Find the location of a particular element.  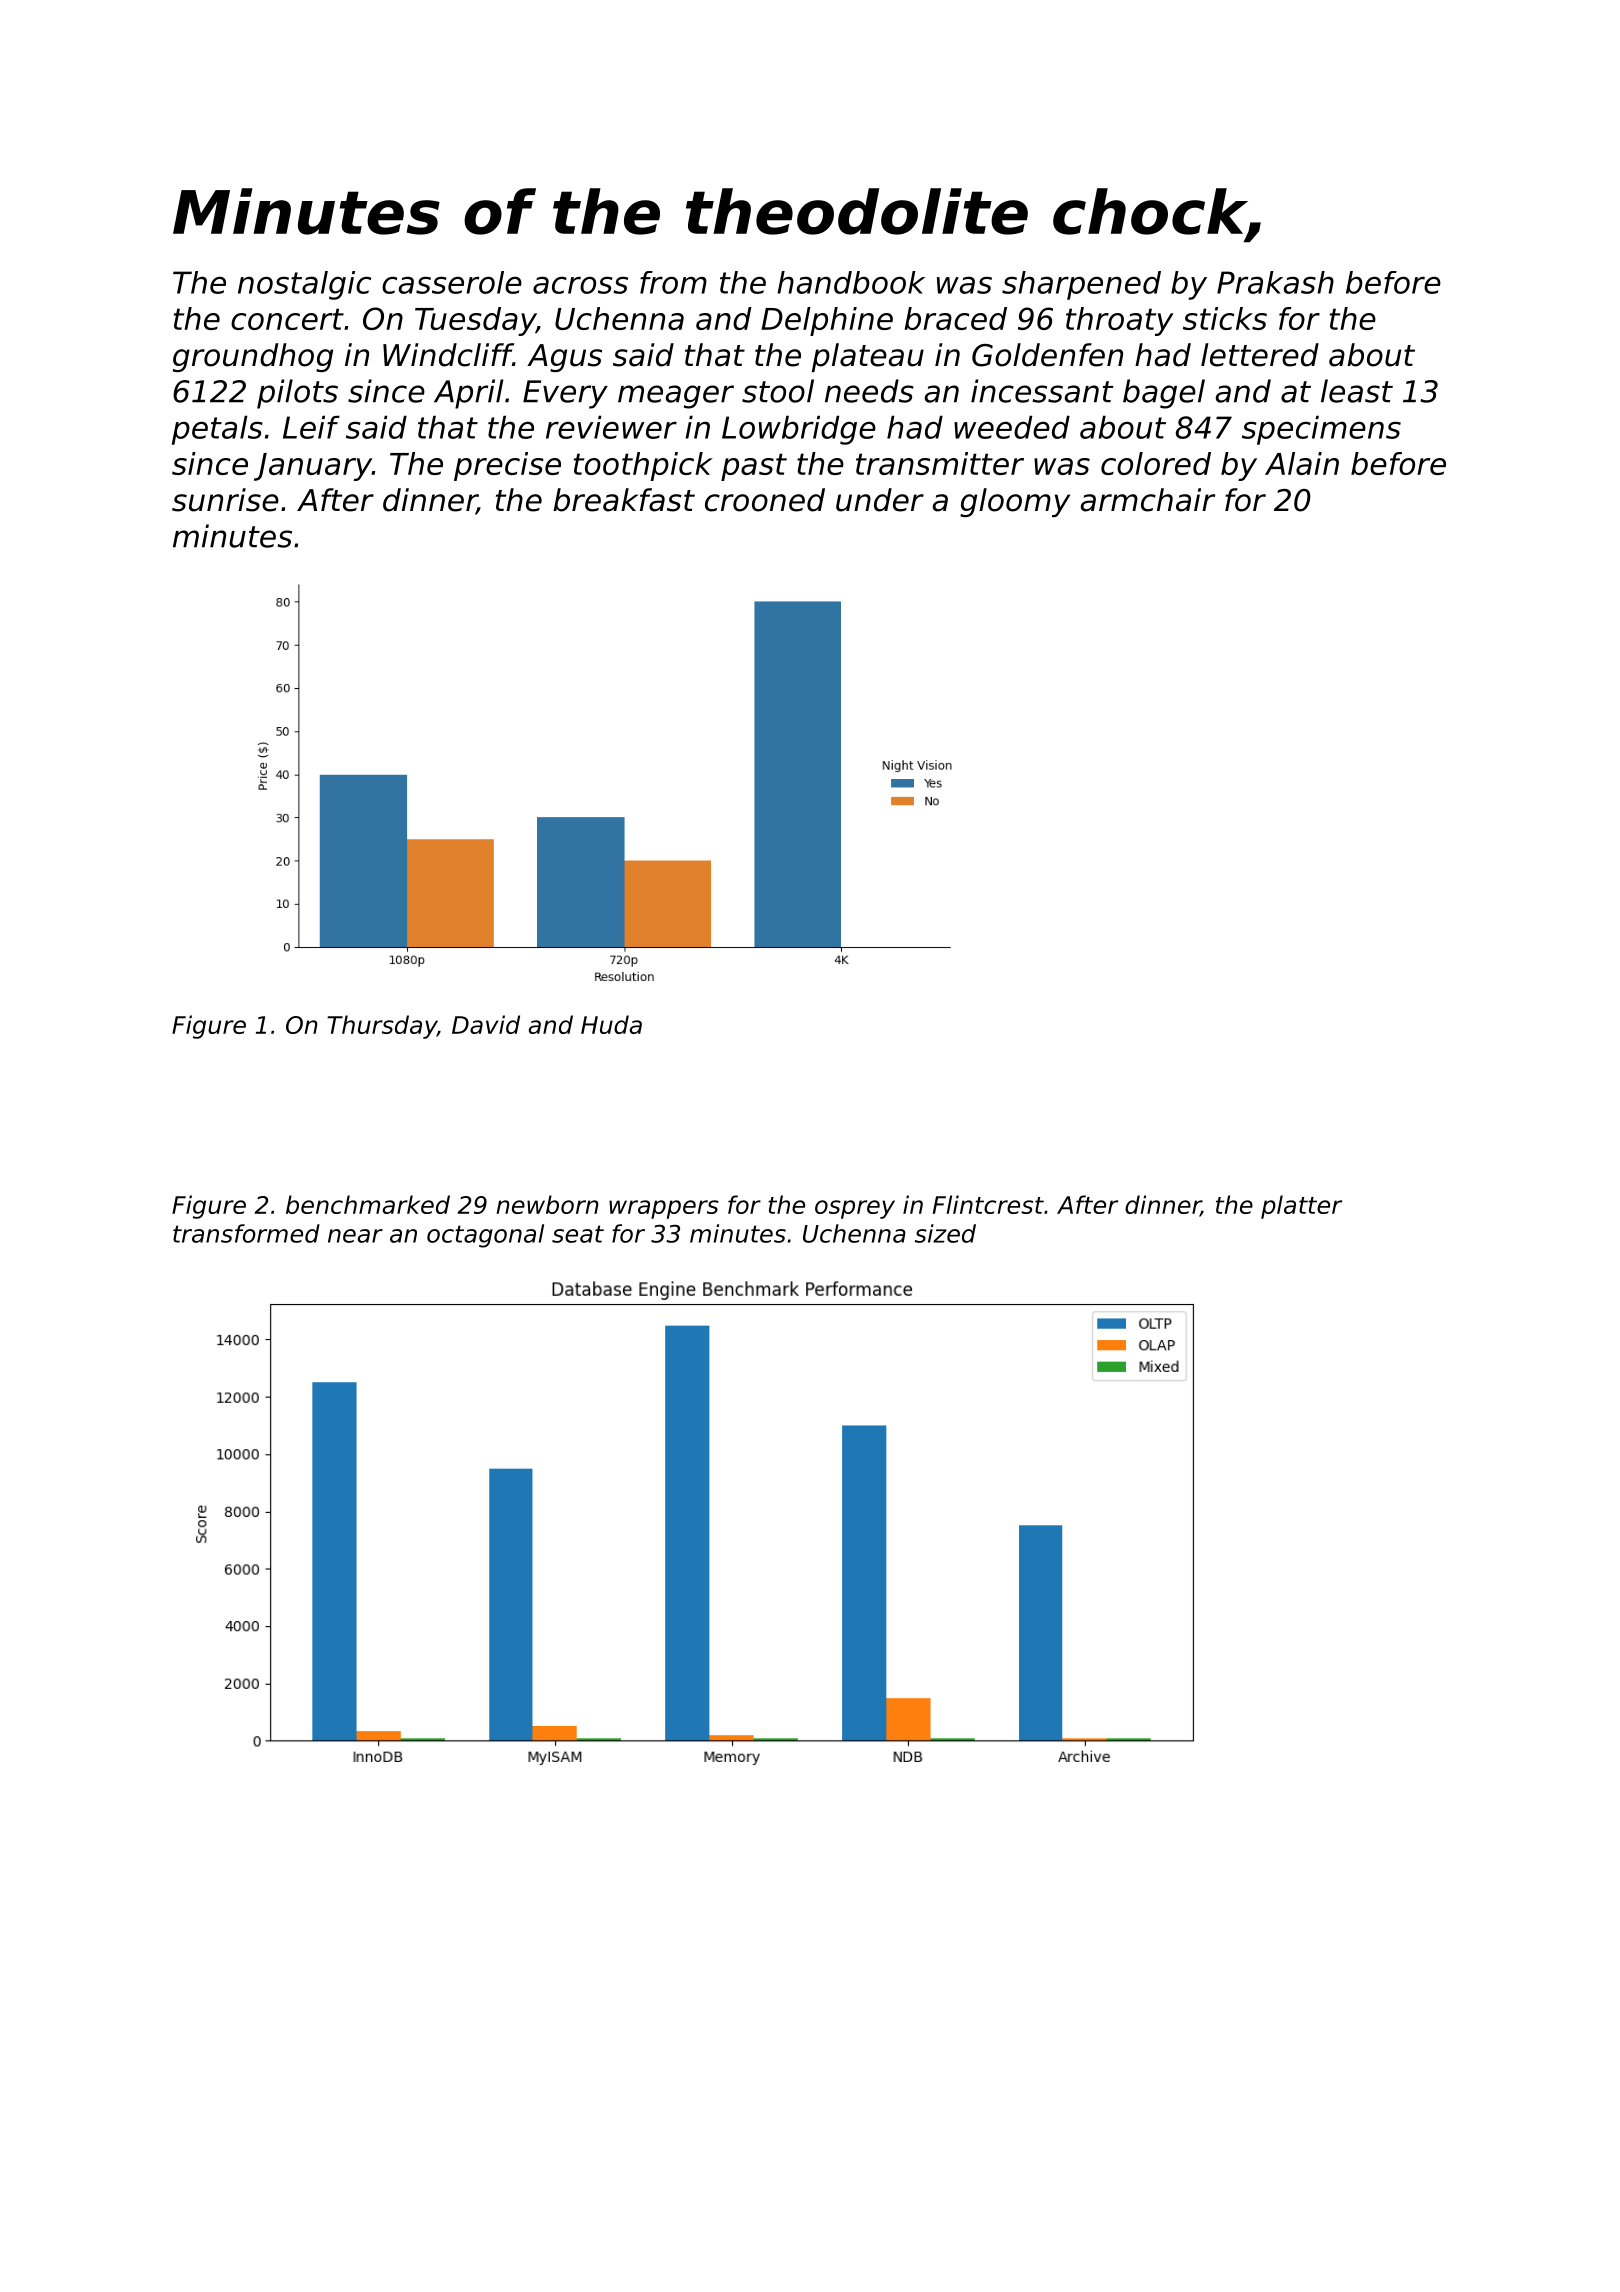

armchair is located at coordinates (1148, 500).
